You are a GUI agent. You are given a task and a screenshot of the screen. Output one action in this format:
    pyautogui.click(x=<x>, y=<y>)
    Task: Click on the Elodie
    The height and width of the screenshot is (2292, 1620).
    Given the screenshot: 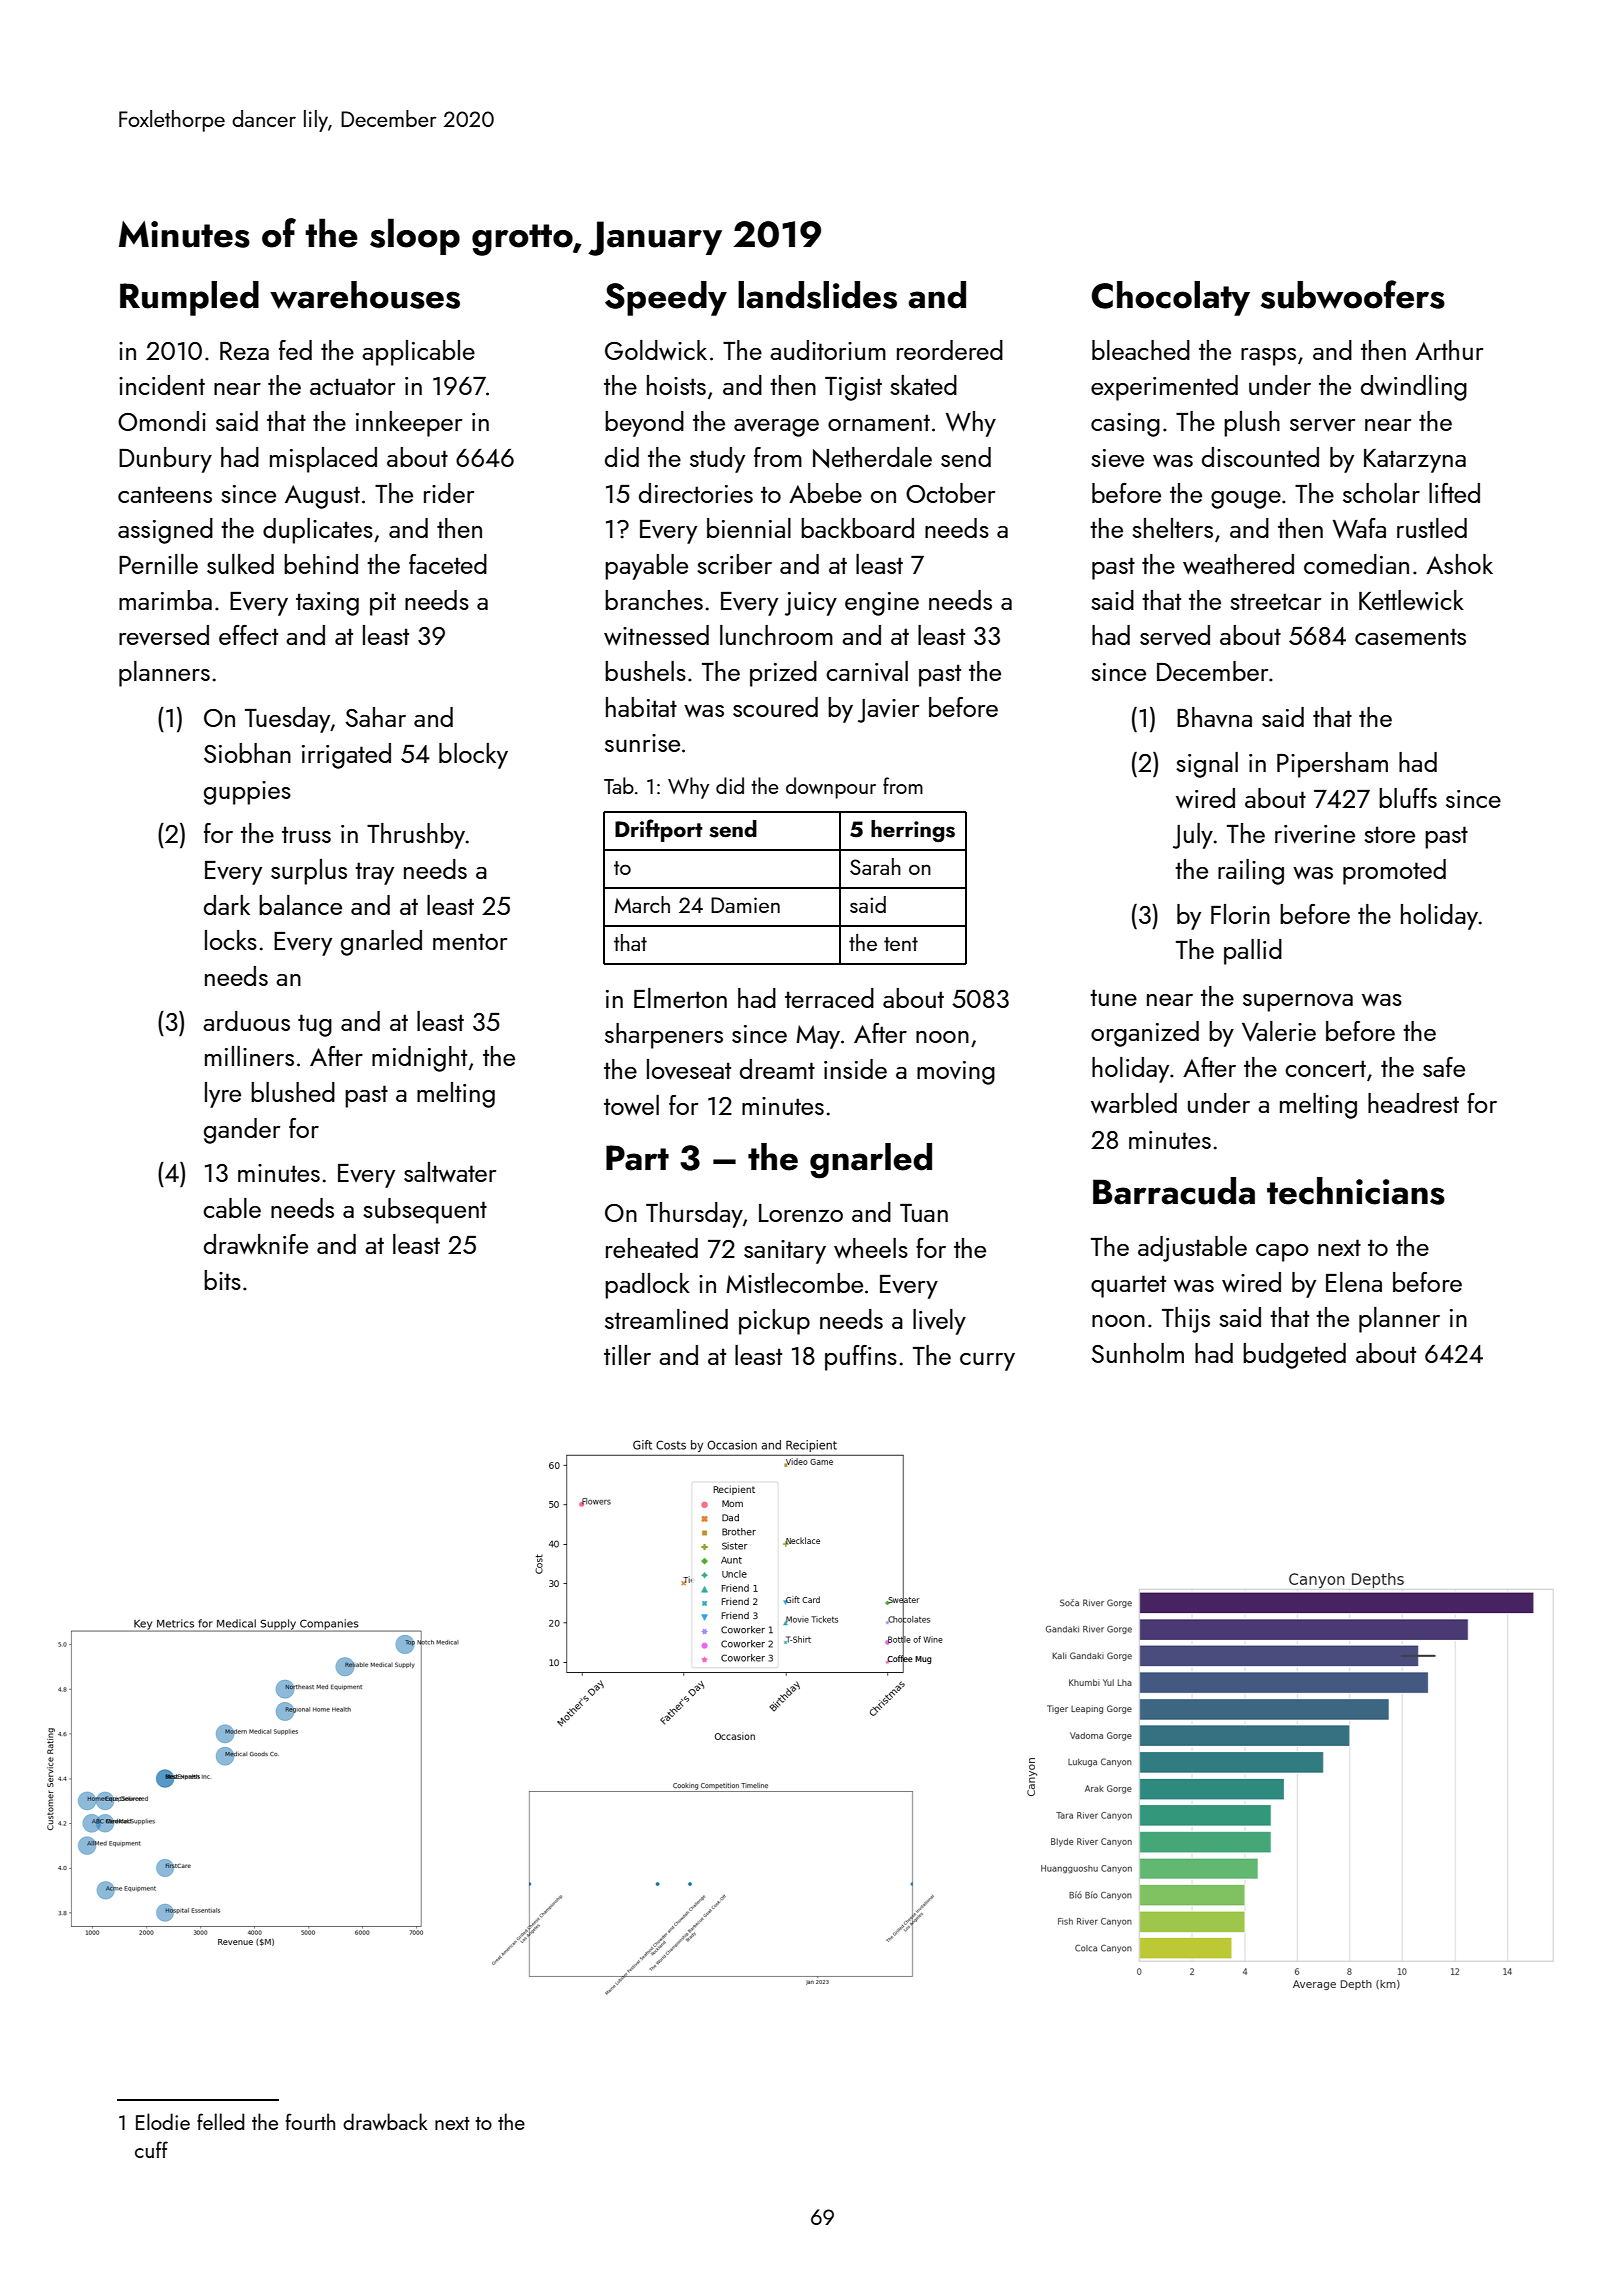 What is the action you would take?
    pyautogui.click(x=163, y=2121)
